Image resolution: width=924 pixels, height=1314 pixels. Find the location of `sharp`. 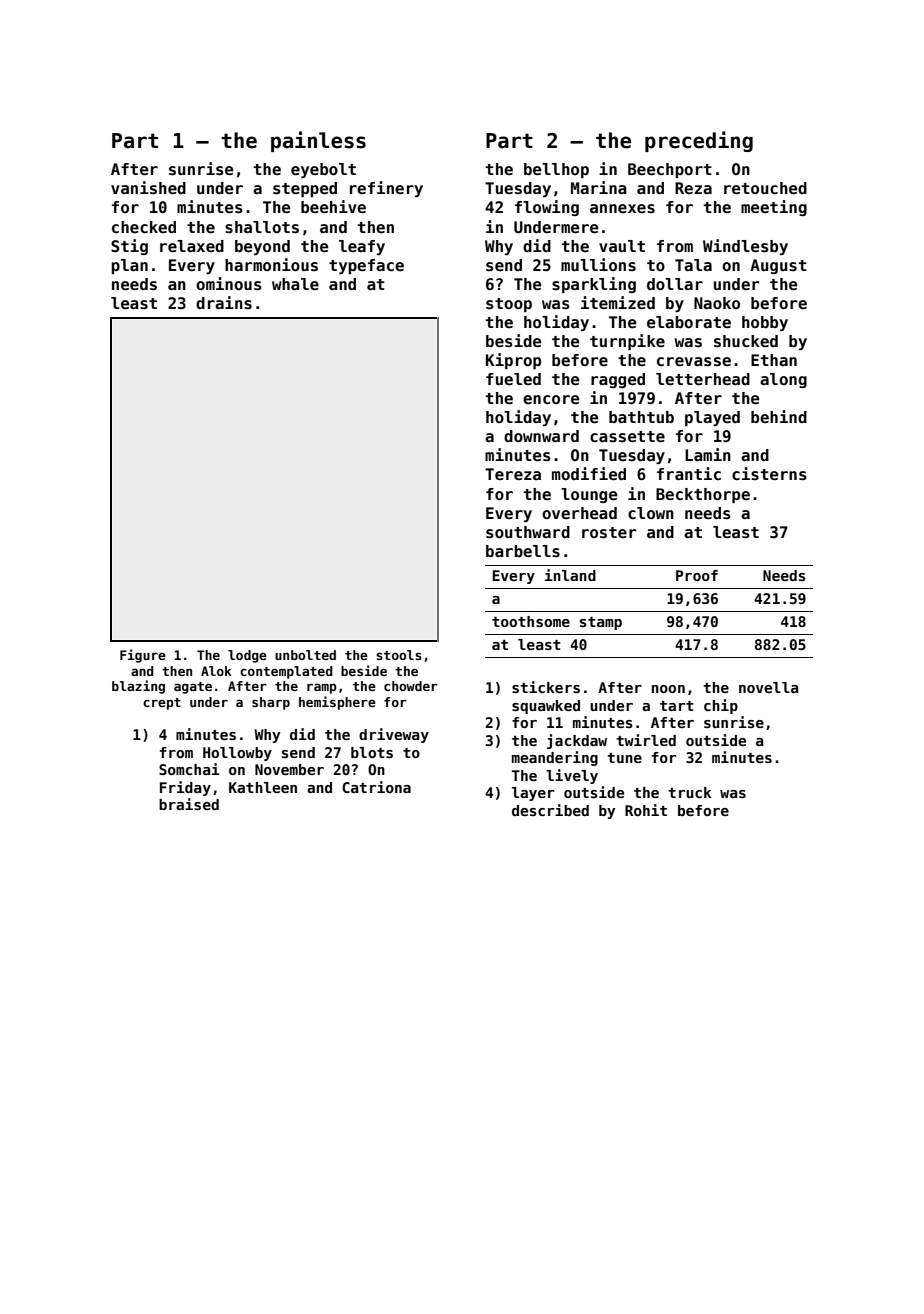

sharp is located at coordinates (271, 703).
